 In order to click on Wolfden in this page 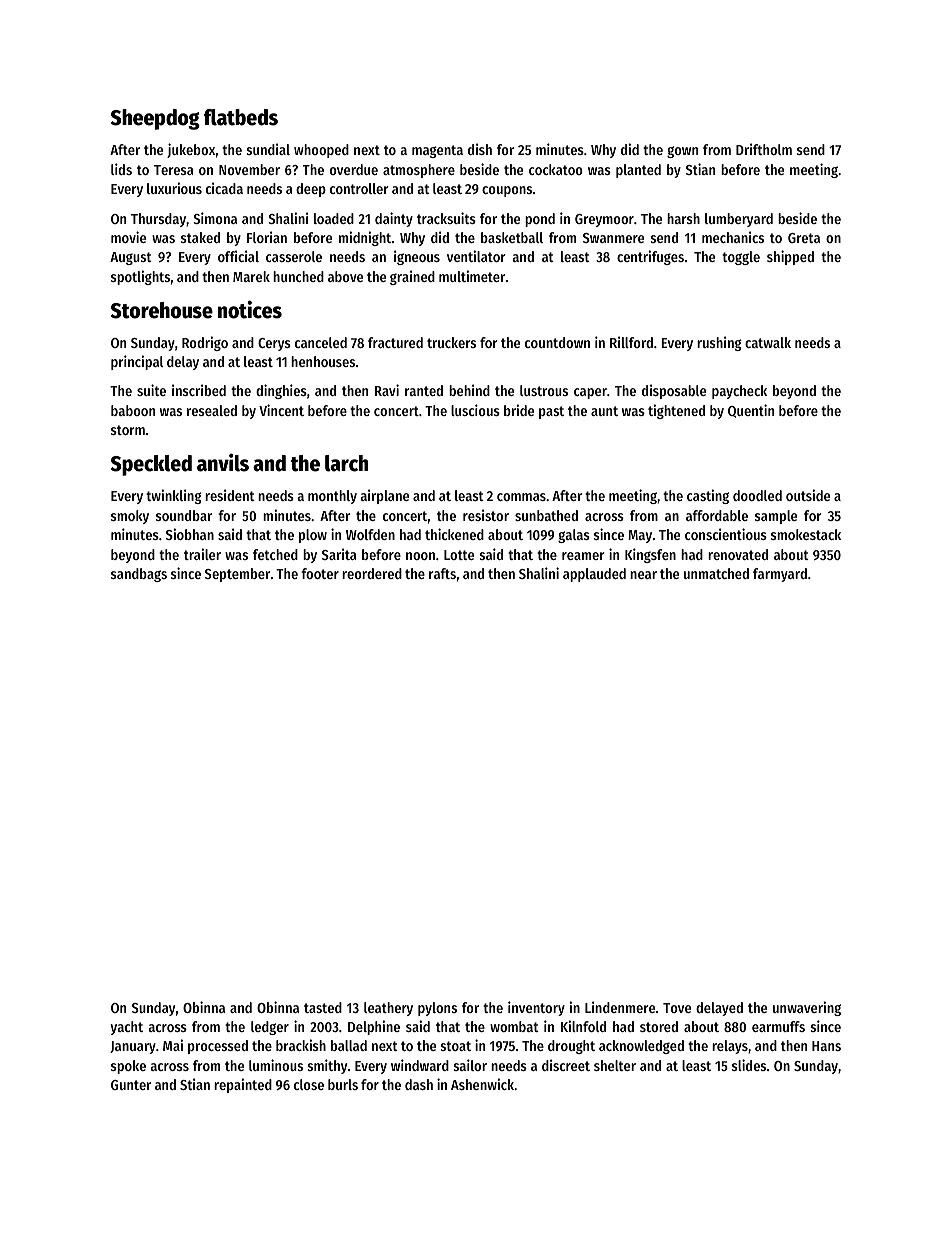, I will do `click(370, 534)`.
